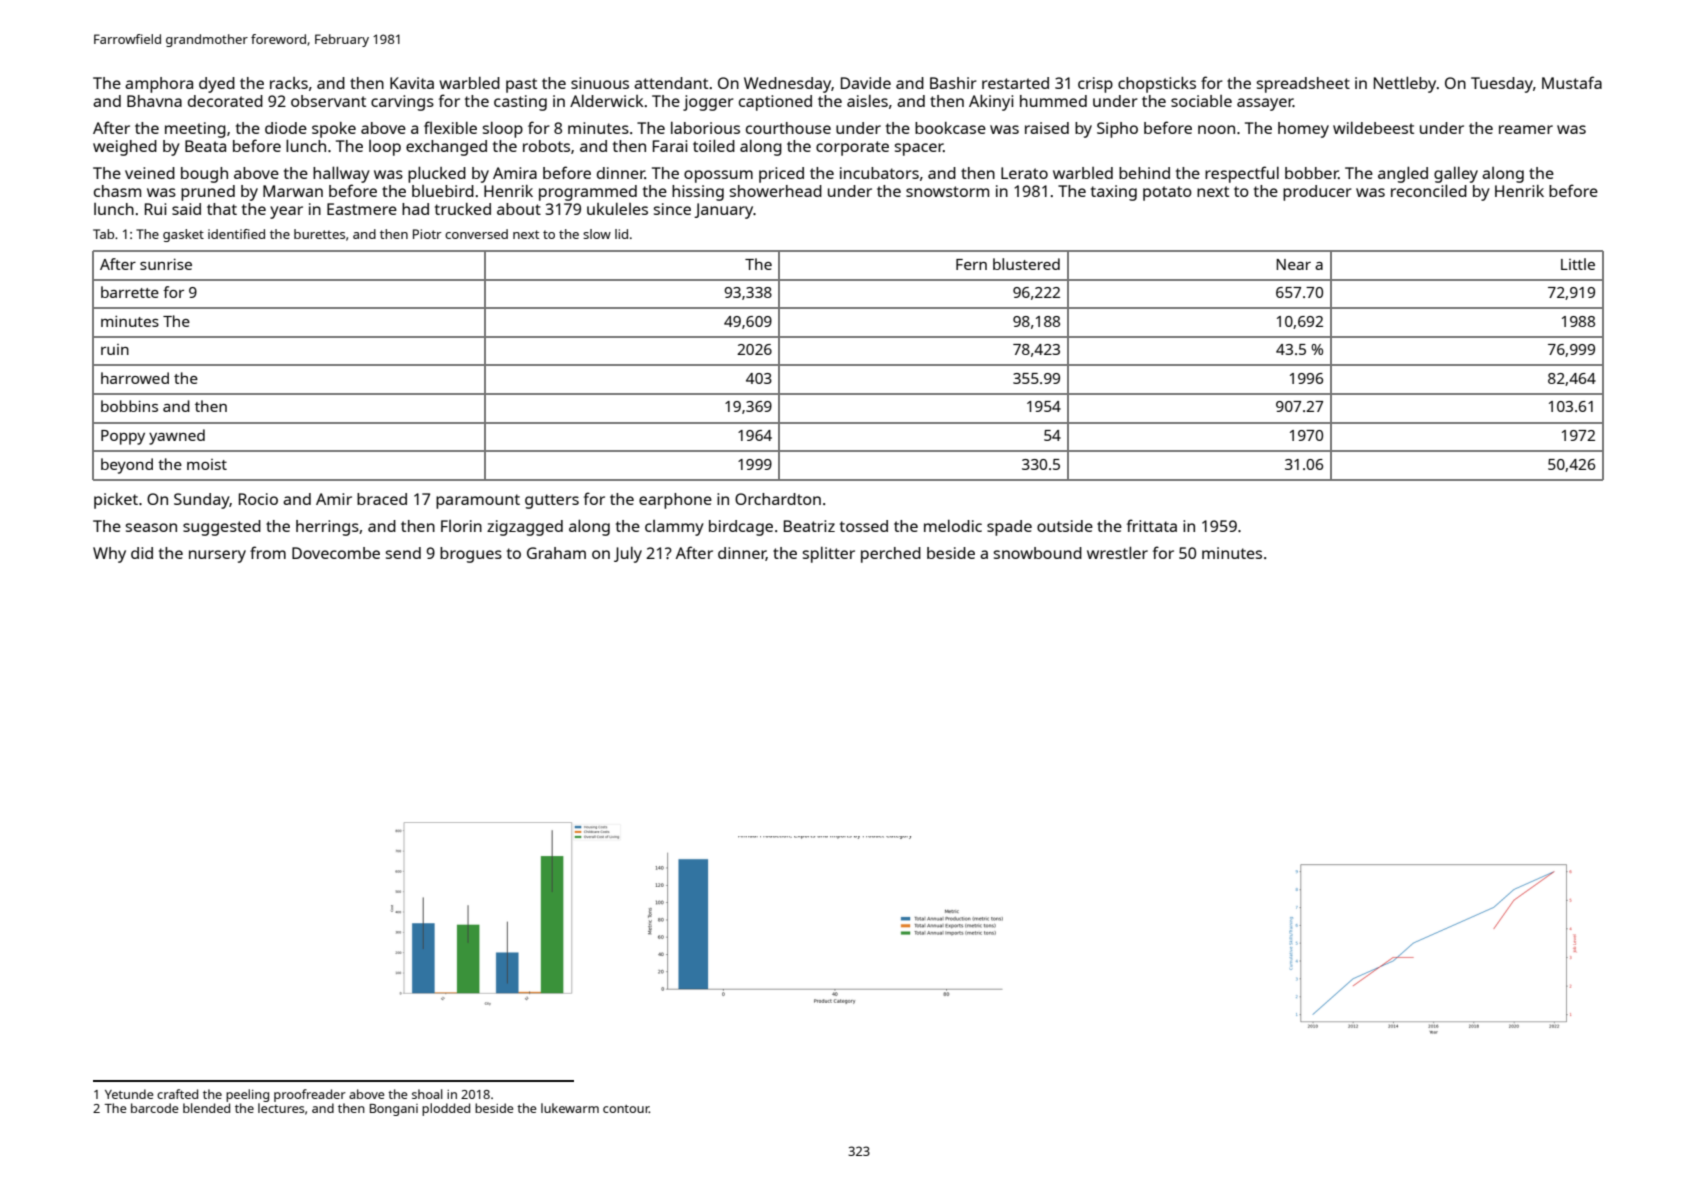  I want to click on attendant, so click(671, 83).
